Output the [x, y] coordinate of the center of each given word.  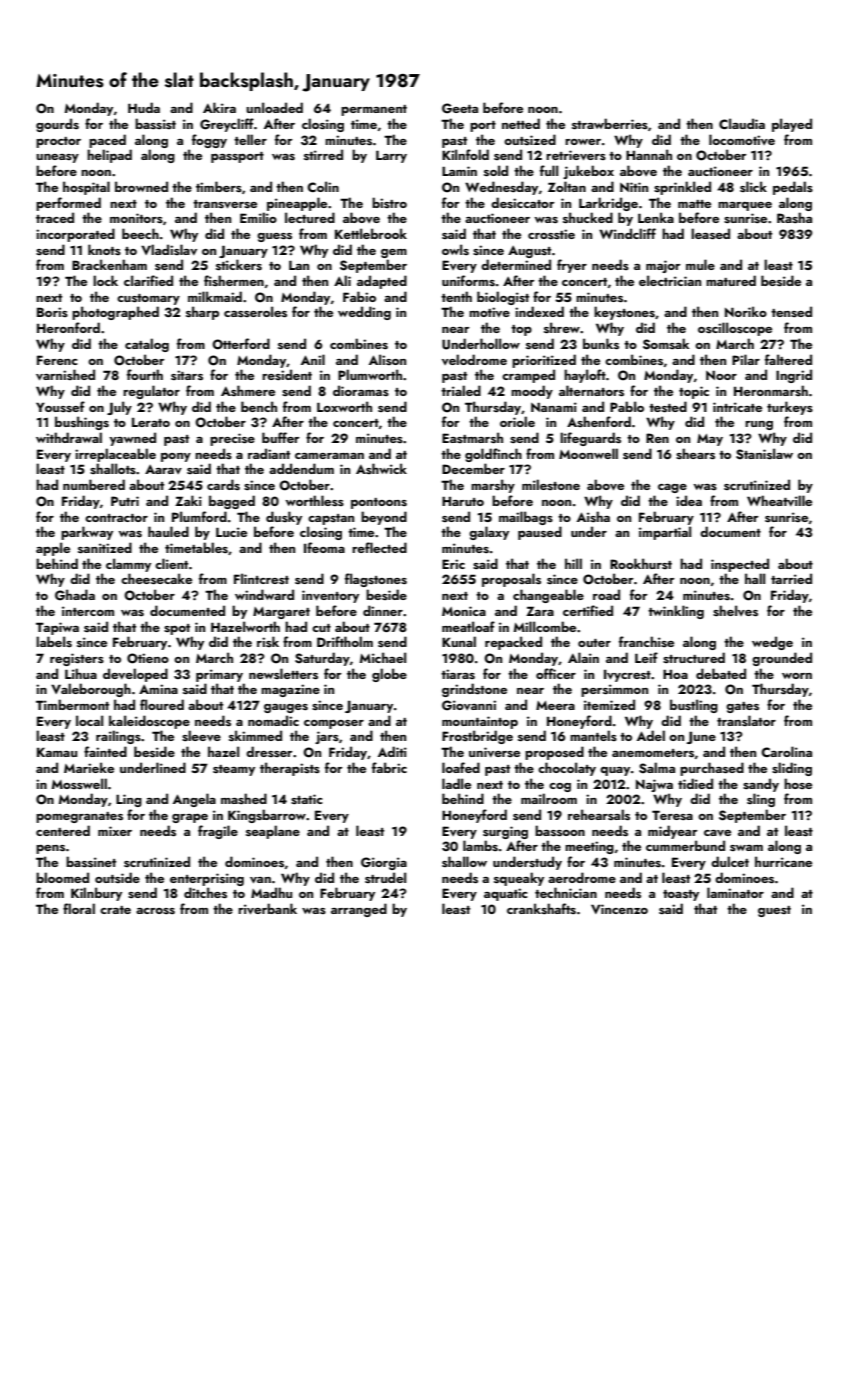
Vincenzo [619, 909]
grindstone [474, 690]
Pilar [746, 359]
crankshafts [541, 909]
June [701, 737]
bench [259, 406]
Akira [219, 107]
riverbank [267, 909]
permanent [374, 110]
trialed [461, 390]
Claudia [742, 123]
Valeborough [91, 690]
